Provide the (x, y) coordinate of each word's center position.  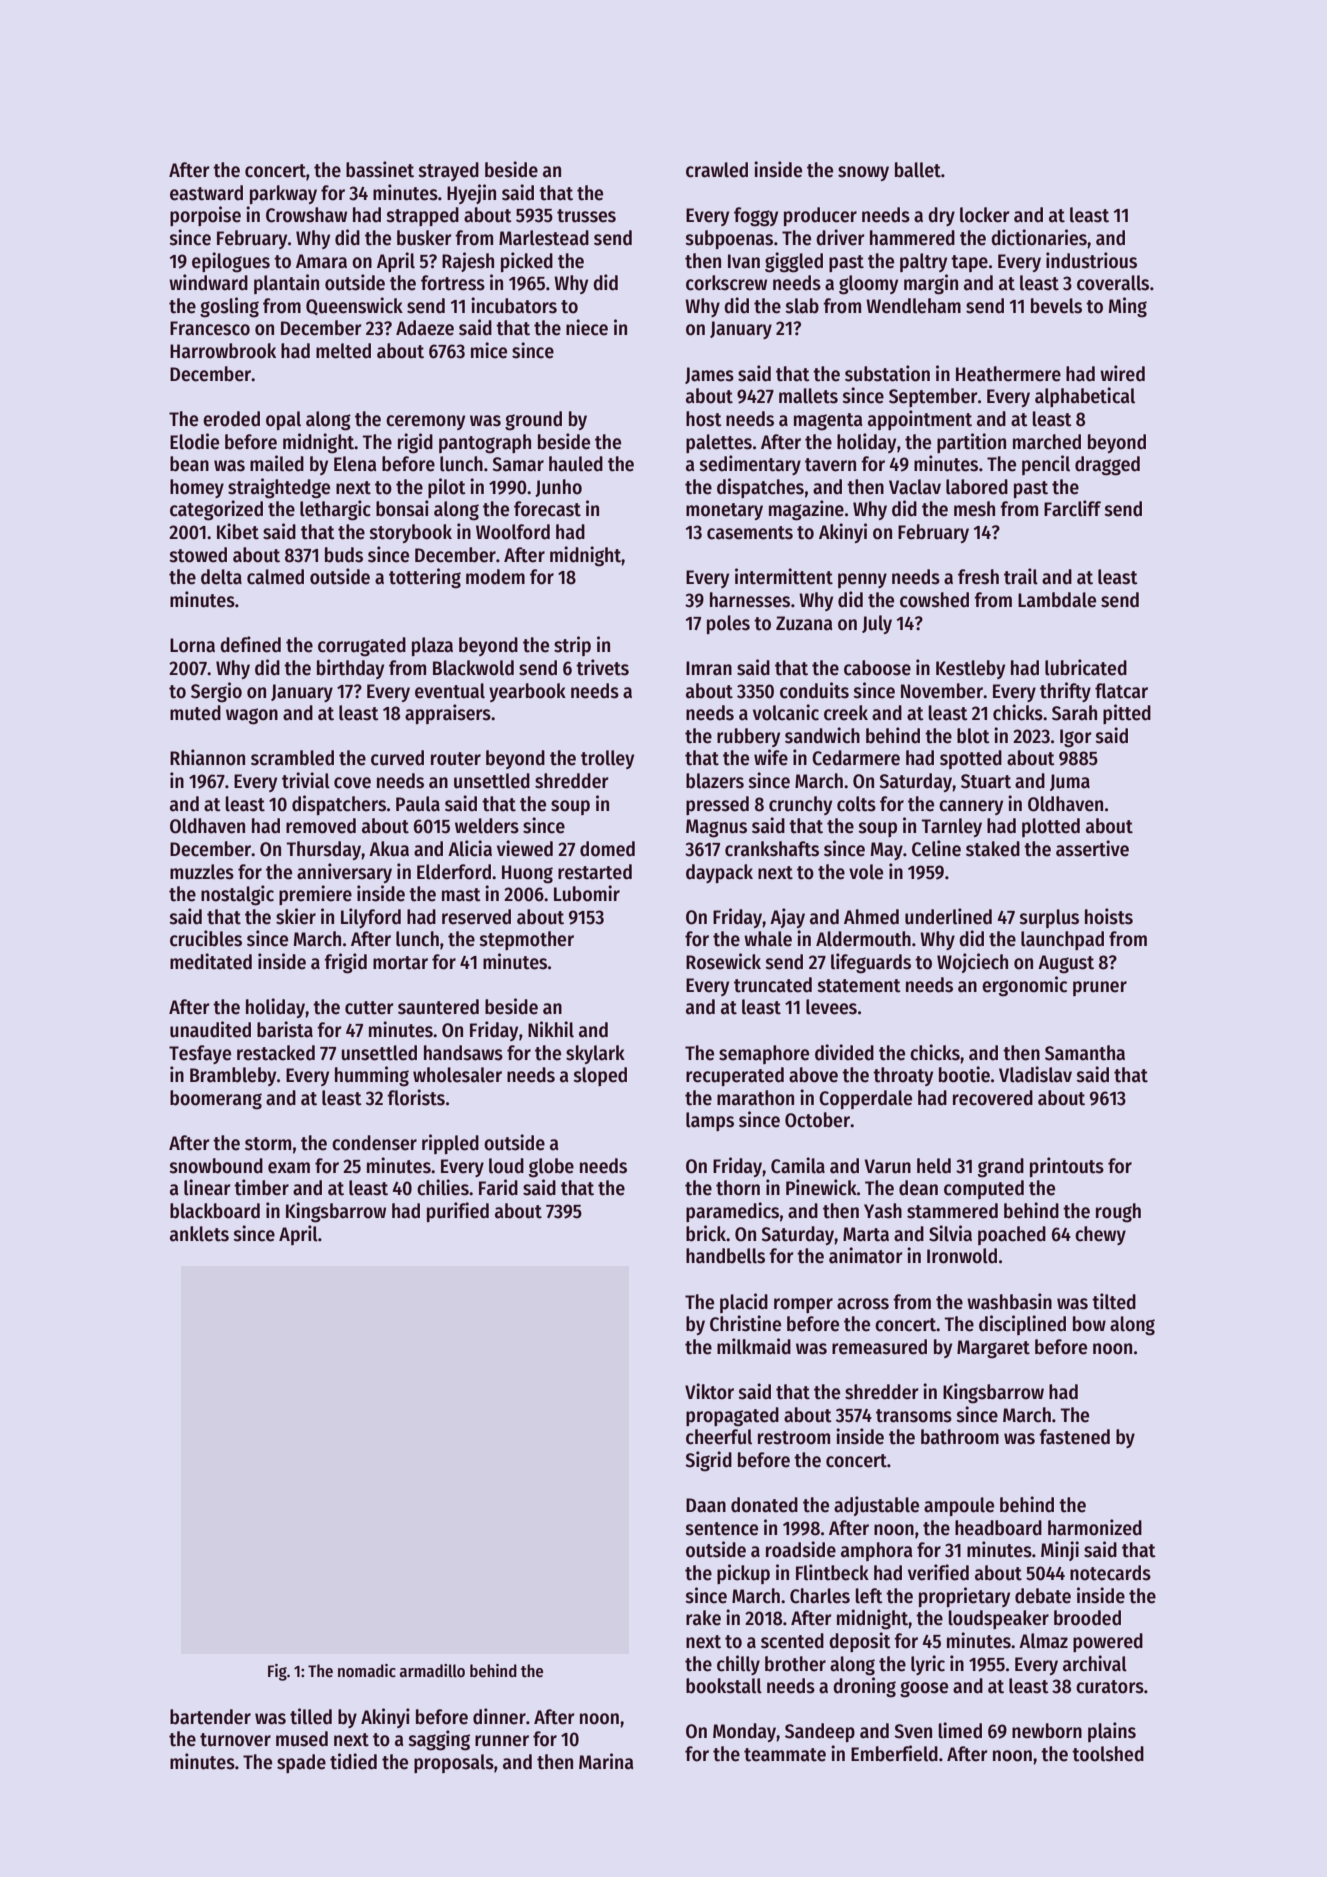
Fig (277, 1672)
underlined (948, 916)
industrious (1091, 260)
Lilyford (371, 918)
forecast (547, 509)
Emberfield (894, 1753)
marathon (755, 1098)
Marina (606, 1761)
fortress (453, 283)
